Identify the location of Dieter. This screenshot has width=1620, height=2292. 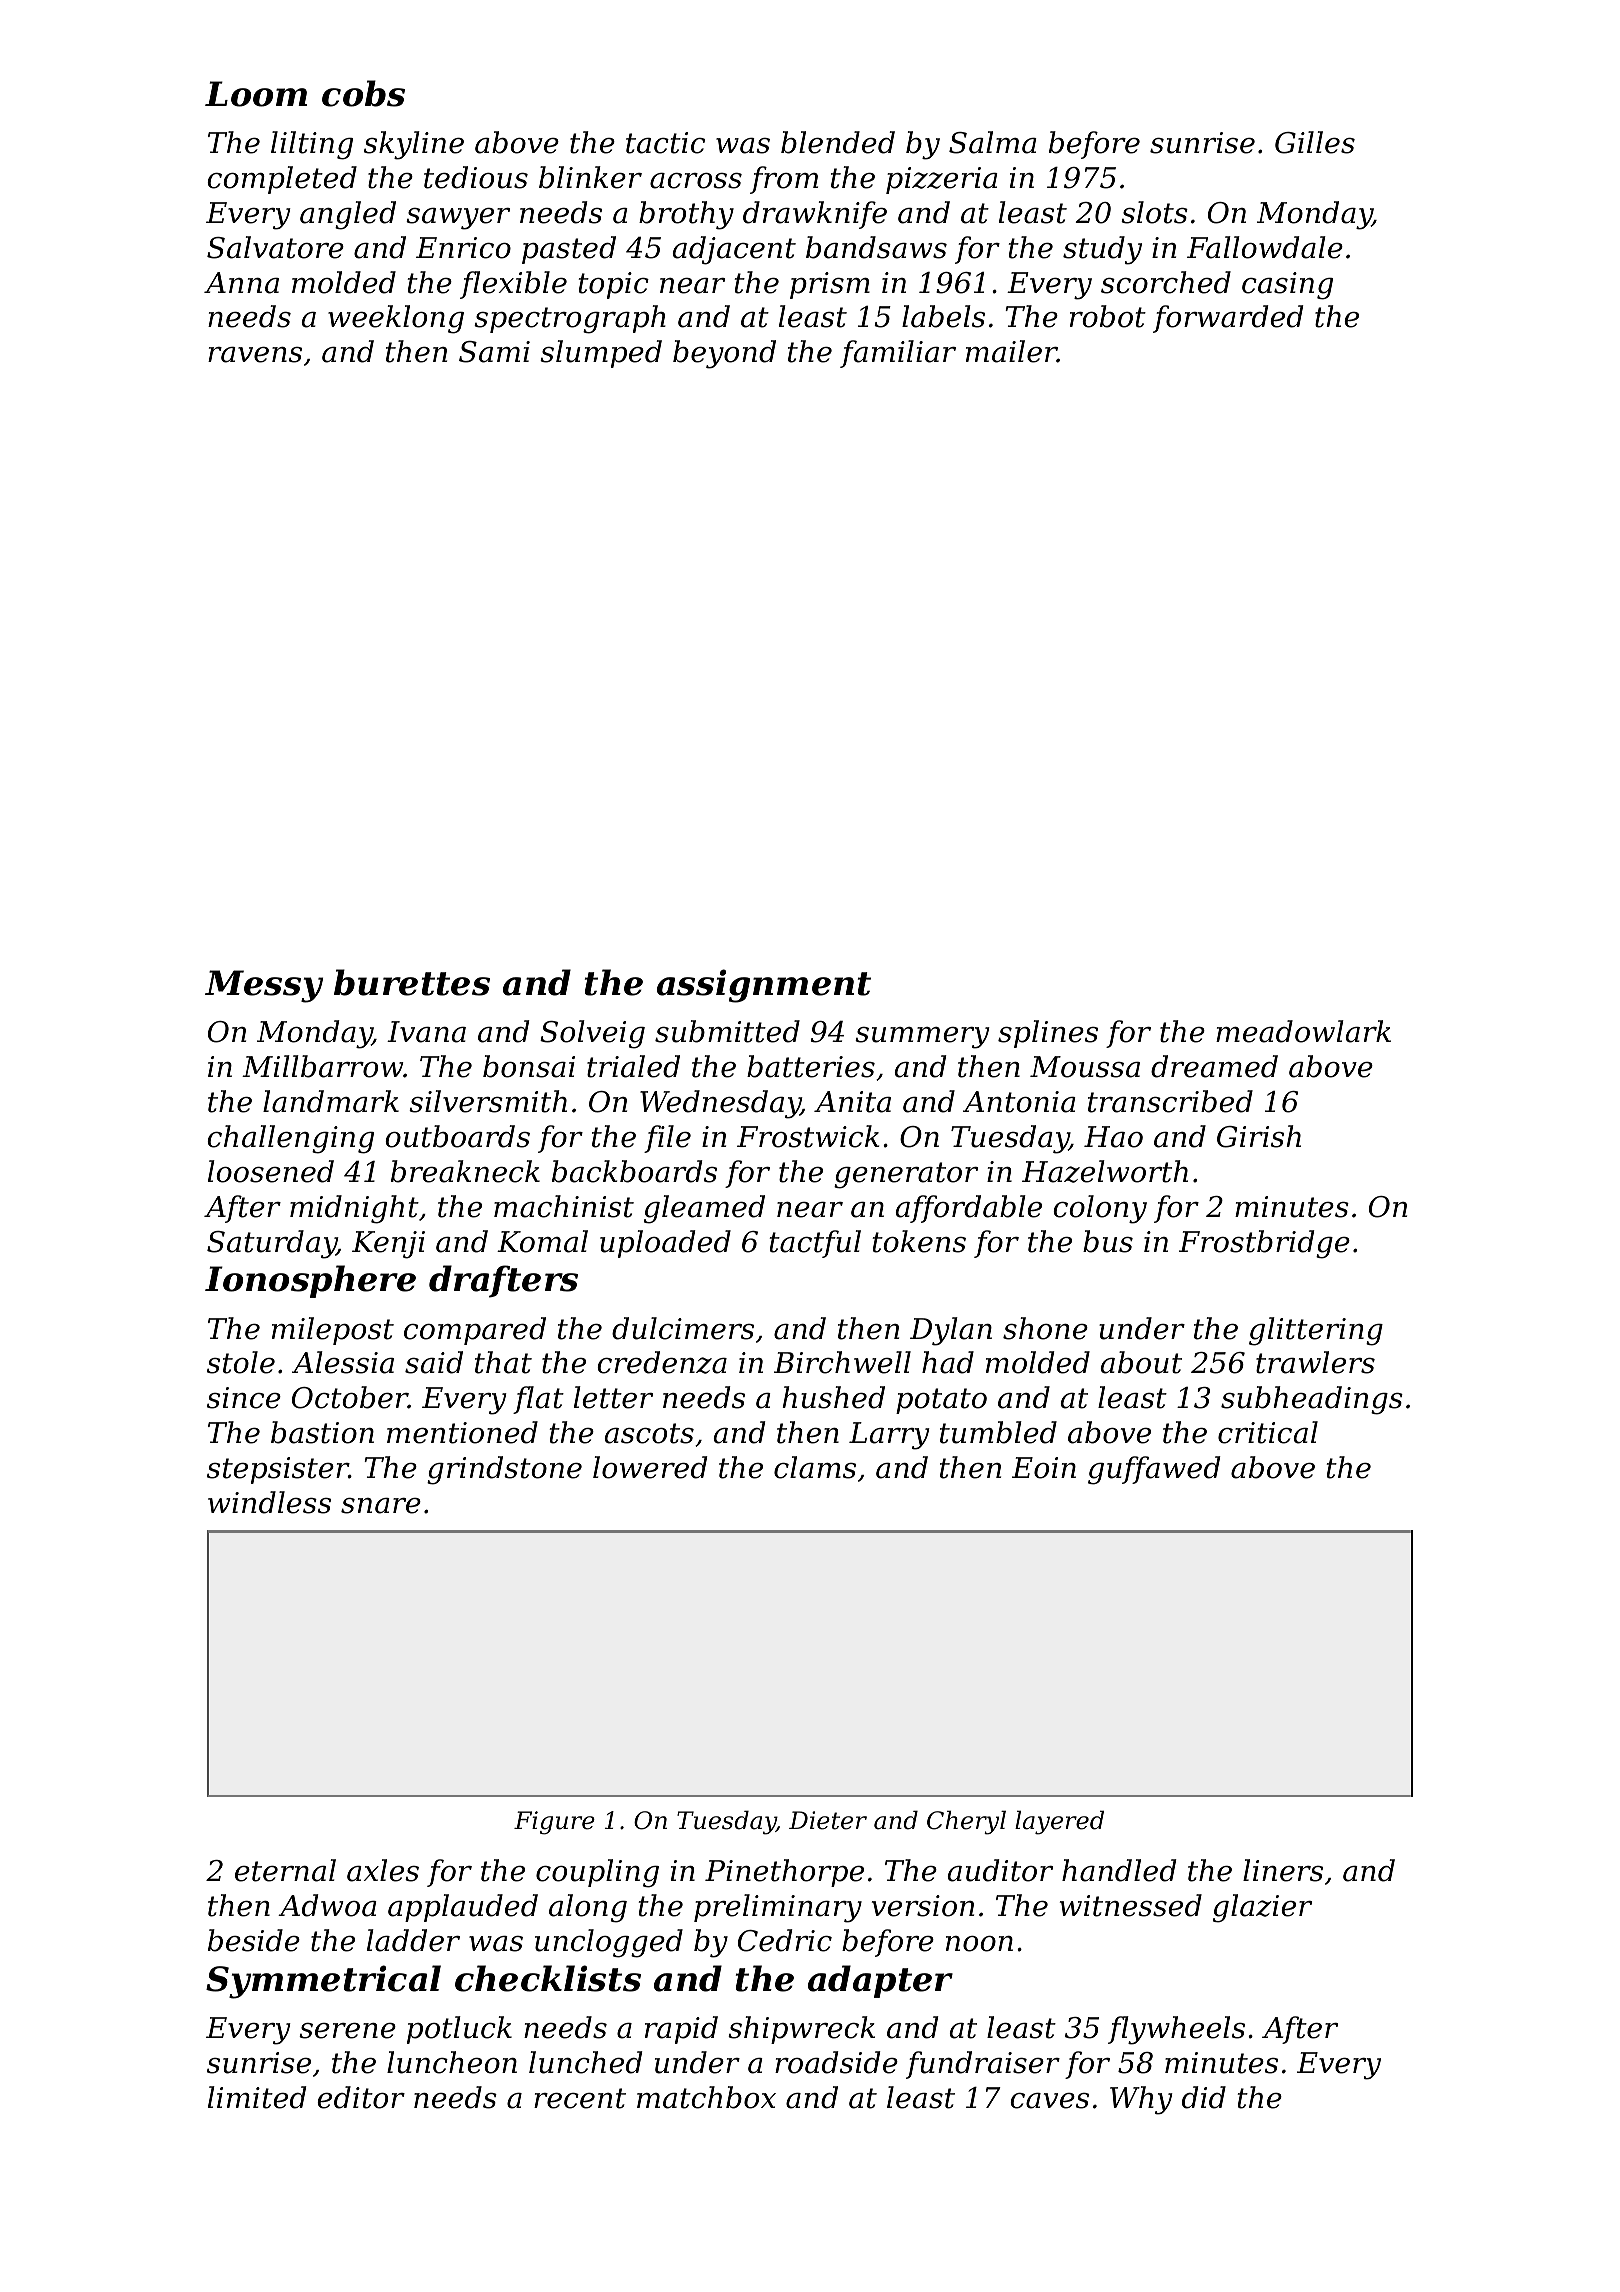
(828, 1820).
